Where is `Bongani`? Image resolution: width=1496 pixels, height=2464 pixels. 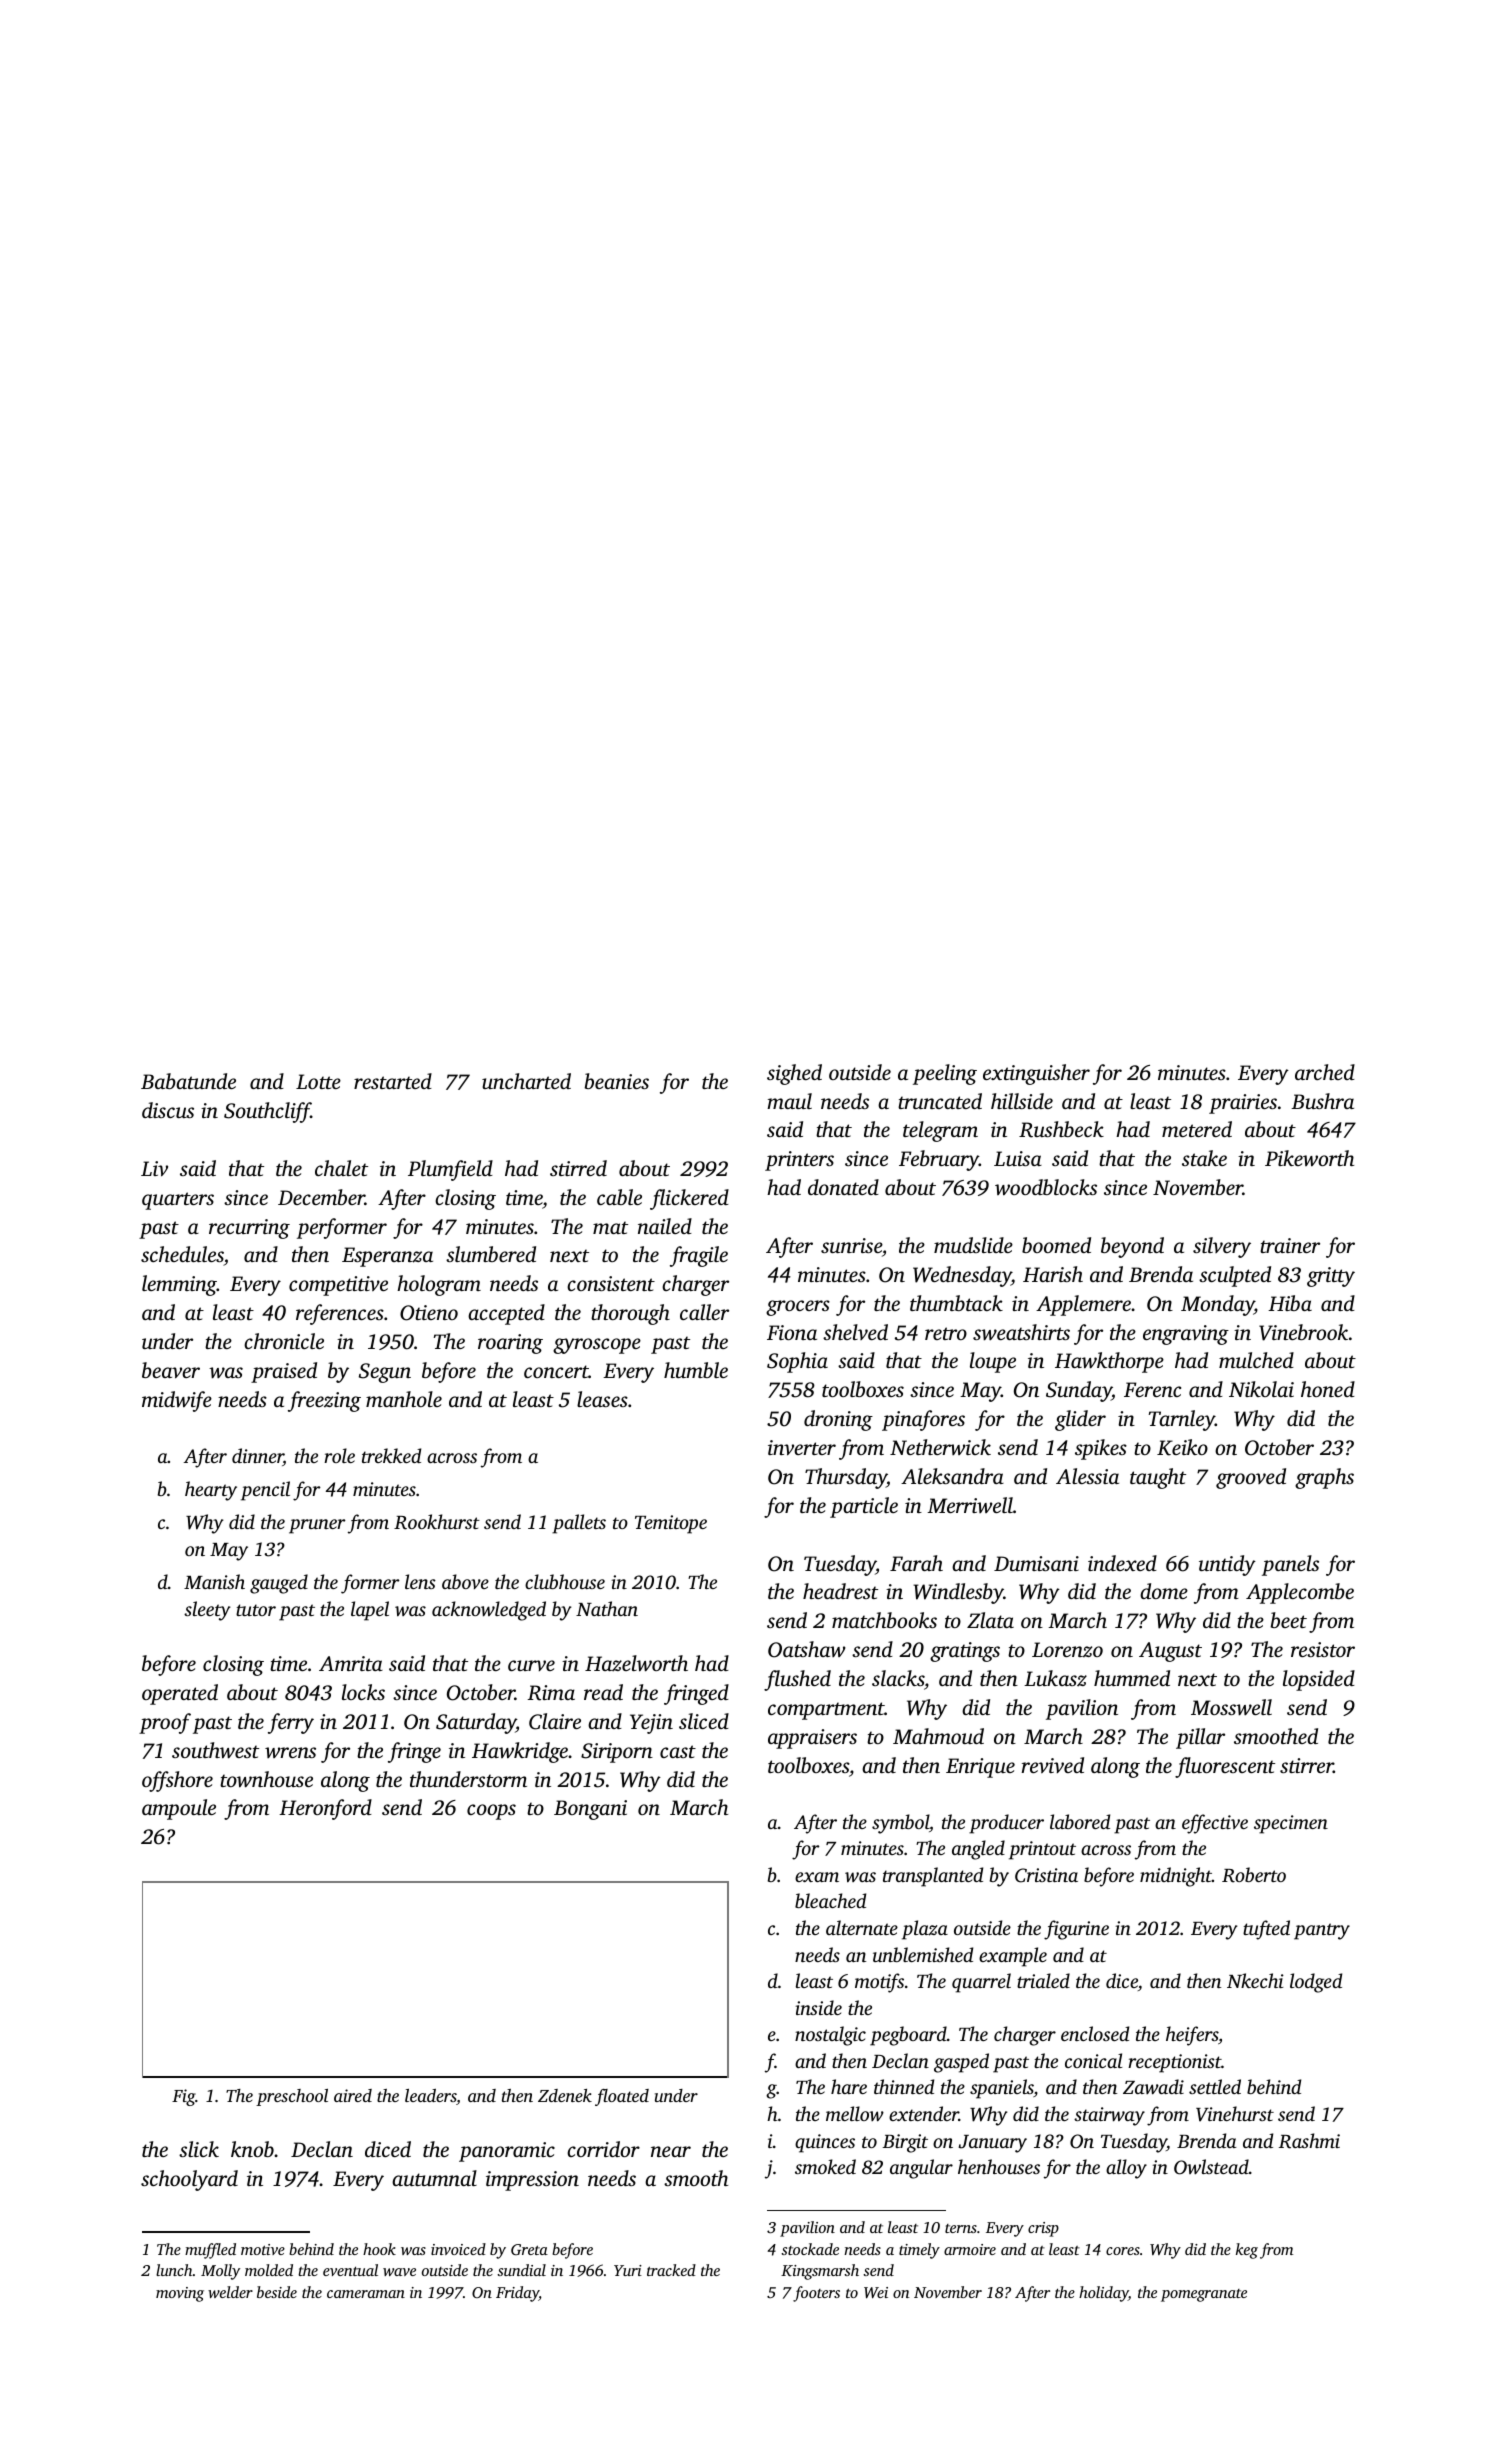 Bongani is located at coordinates (590, 1810).
